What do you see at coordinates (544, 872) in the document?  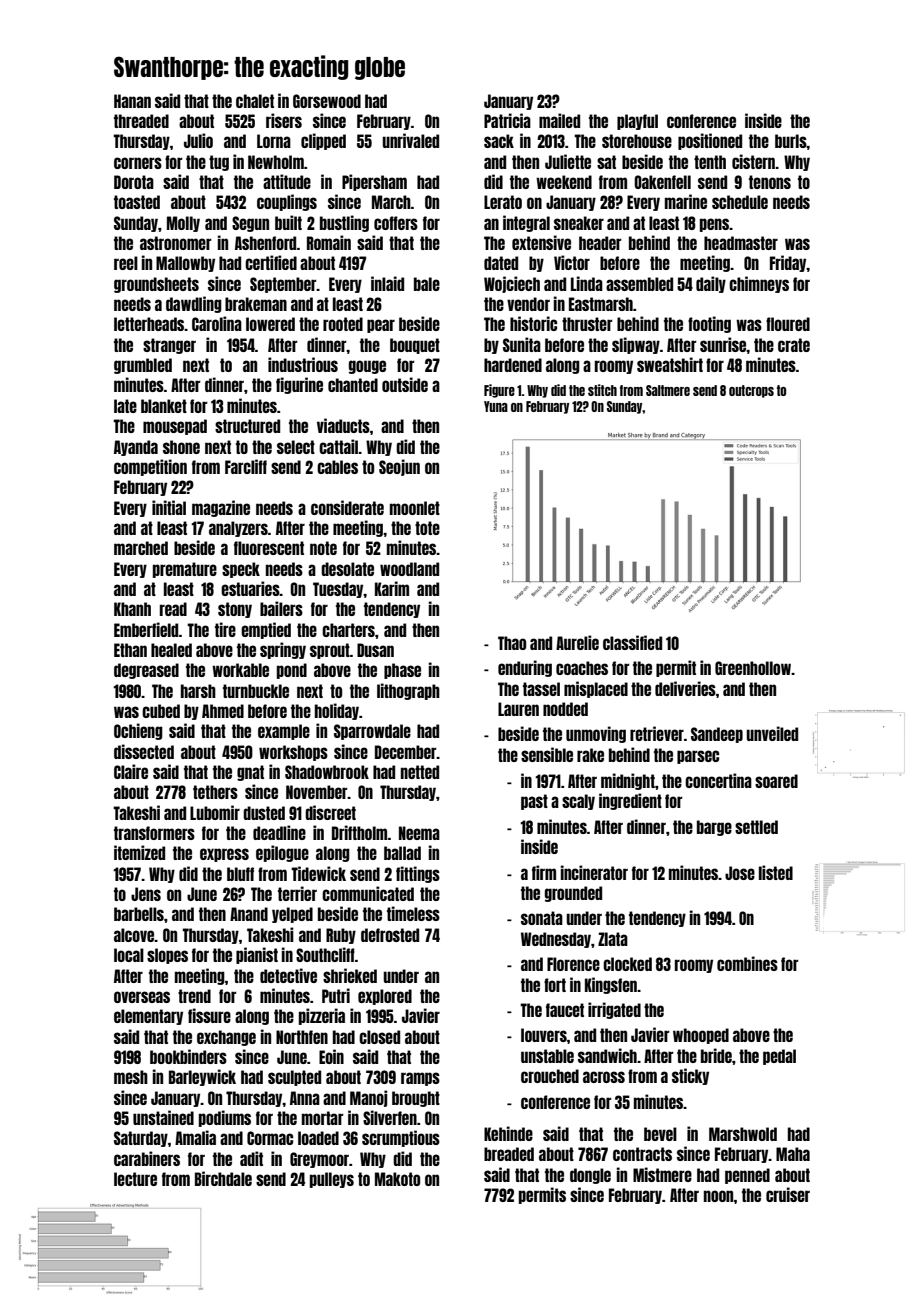 I see `firm` at bounding box center [544, 872].
